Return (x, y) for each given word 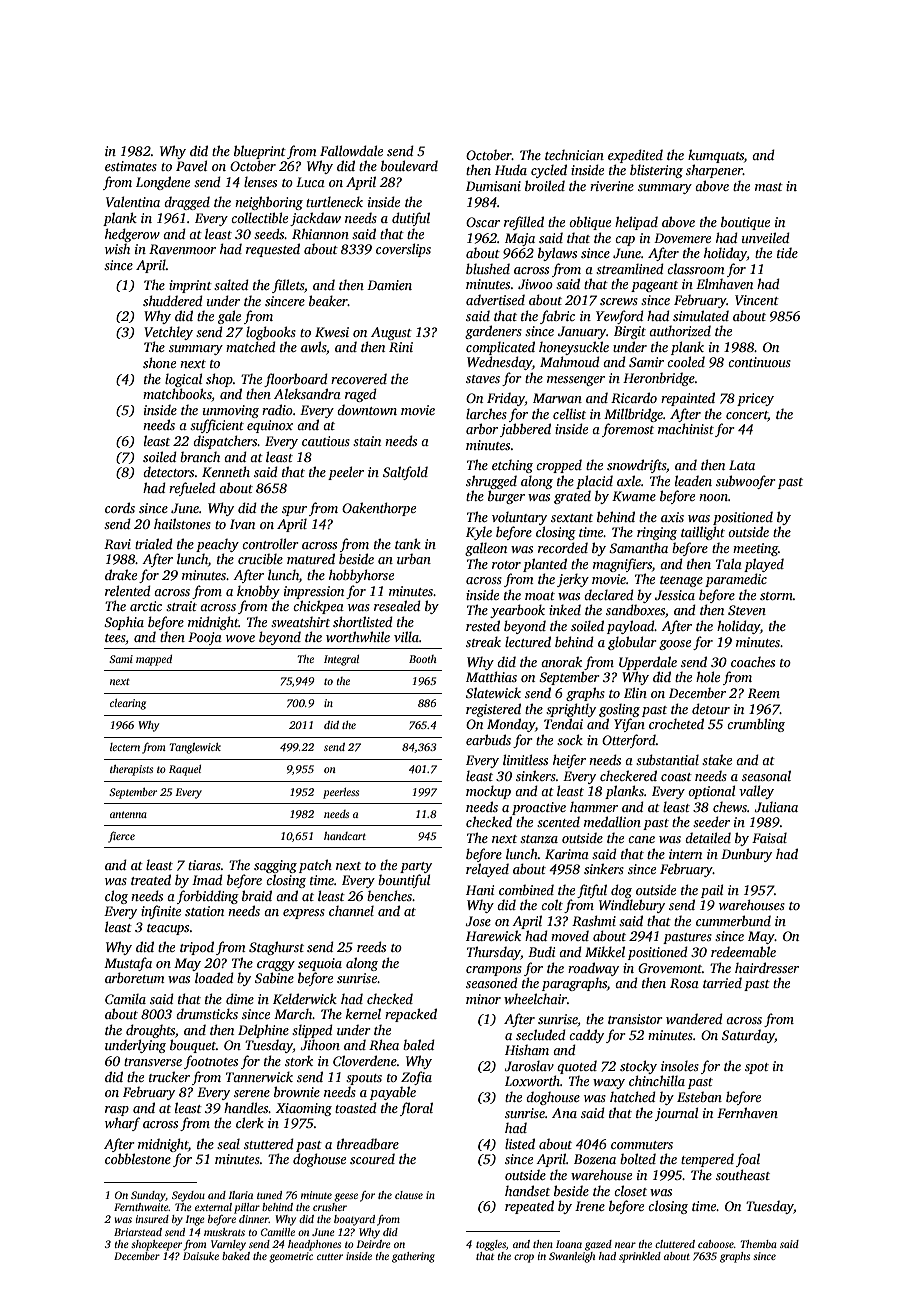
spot (757, 1068)
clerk (250, 1122)
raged (361, 395)
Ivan (242, 524)
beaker (328, 300)
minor (483, 999)
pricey (755, 399)
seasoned (492, 982)
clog (116, 897)
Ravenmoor (182, 249)
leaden (693, 480)
